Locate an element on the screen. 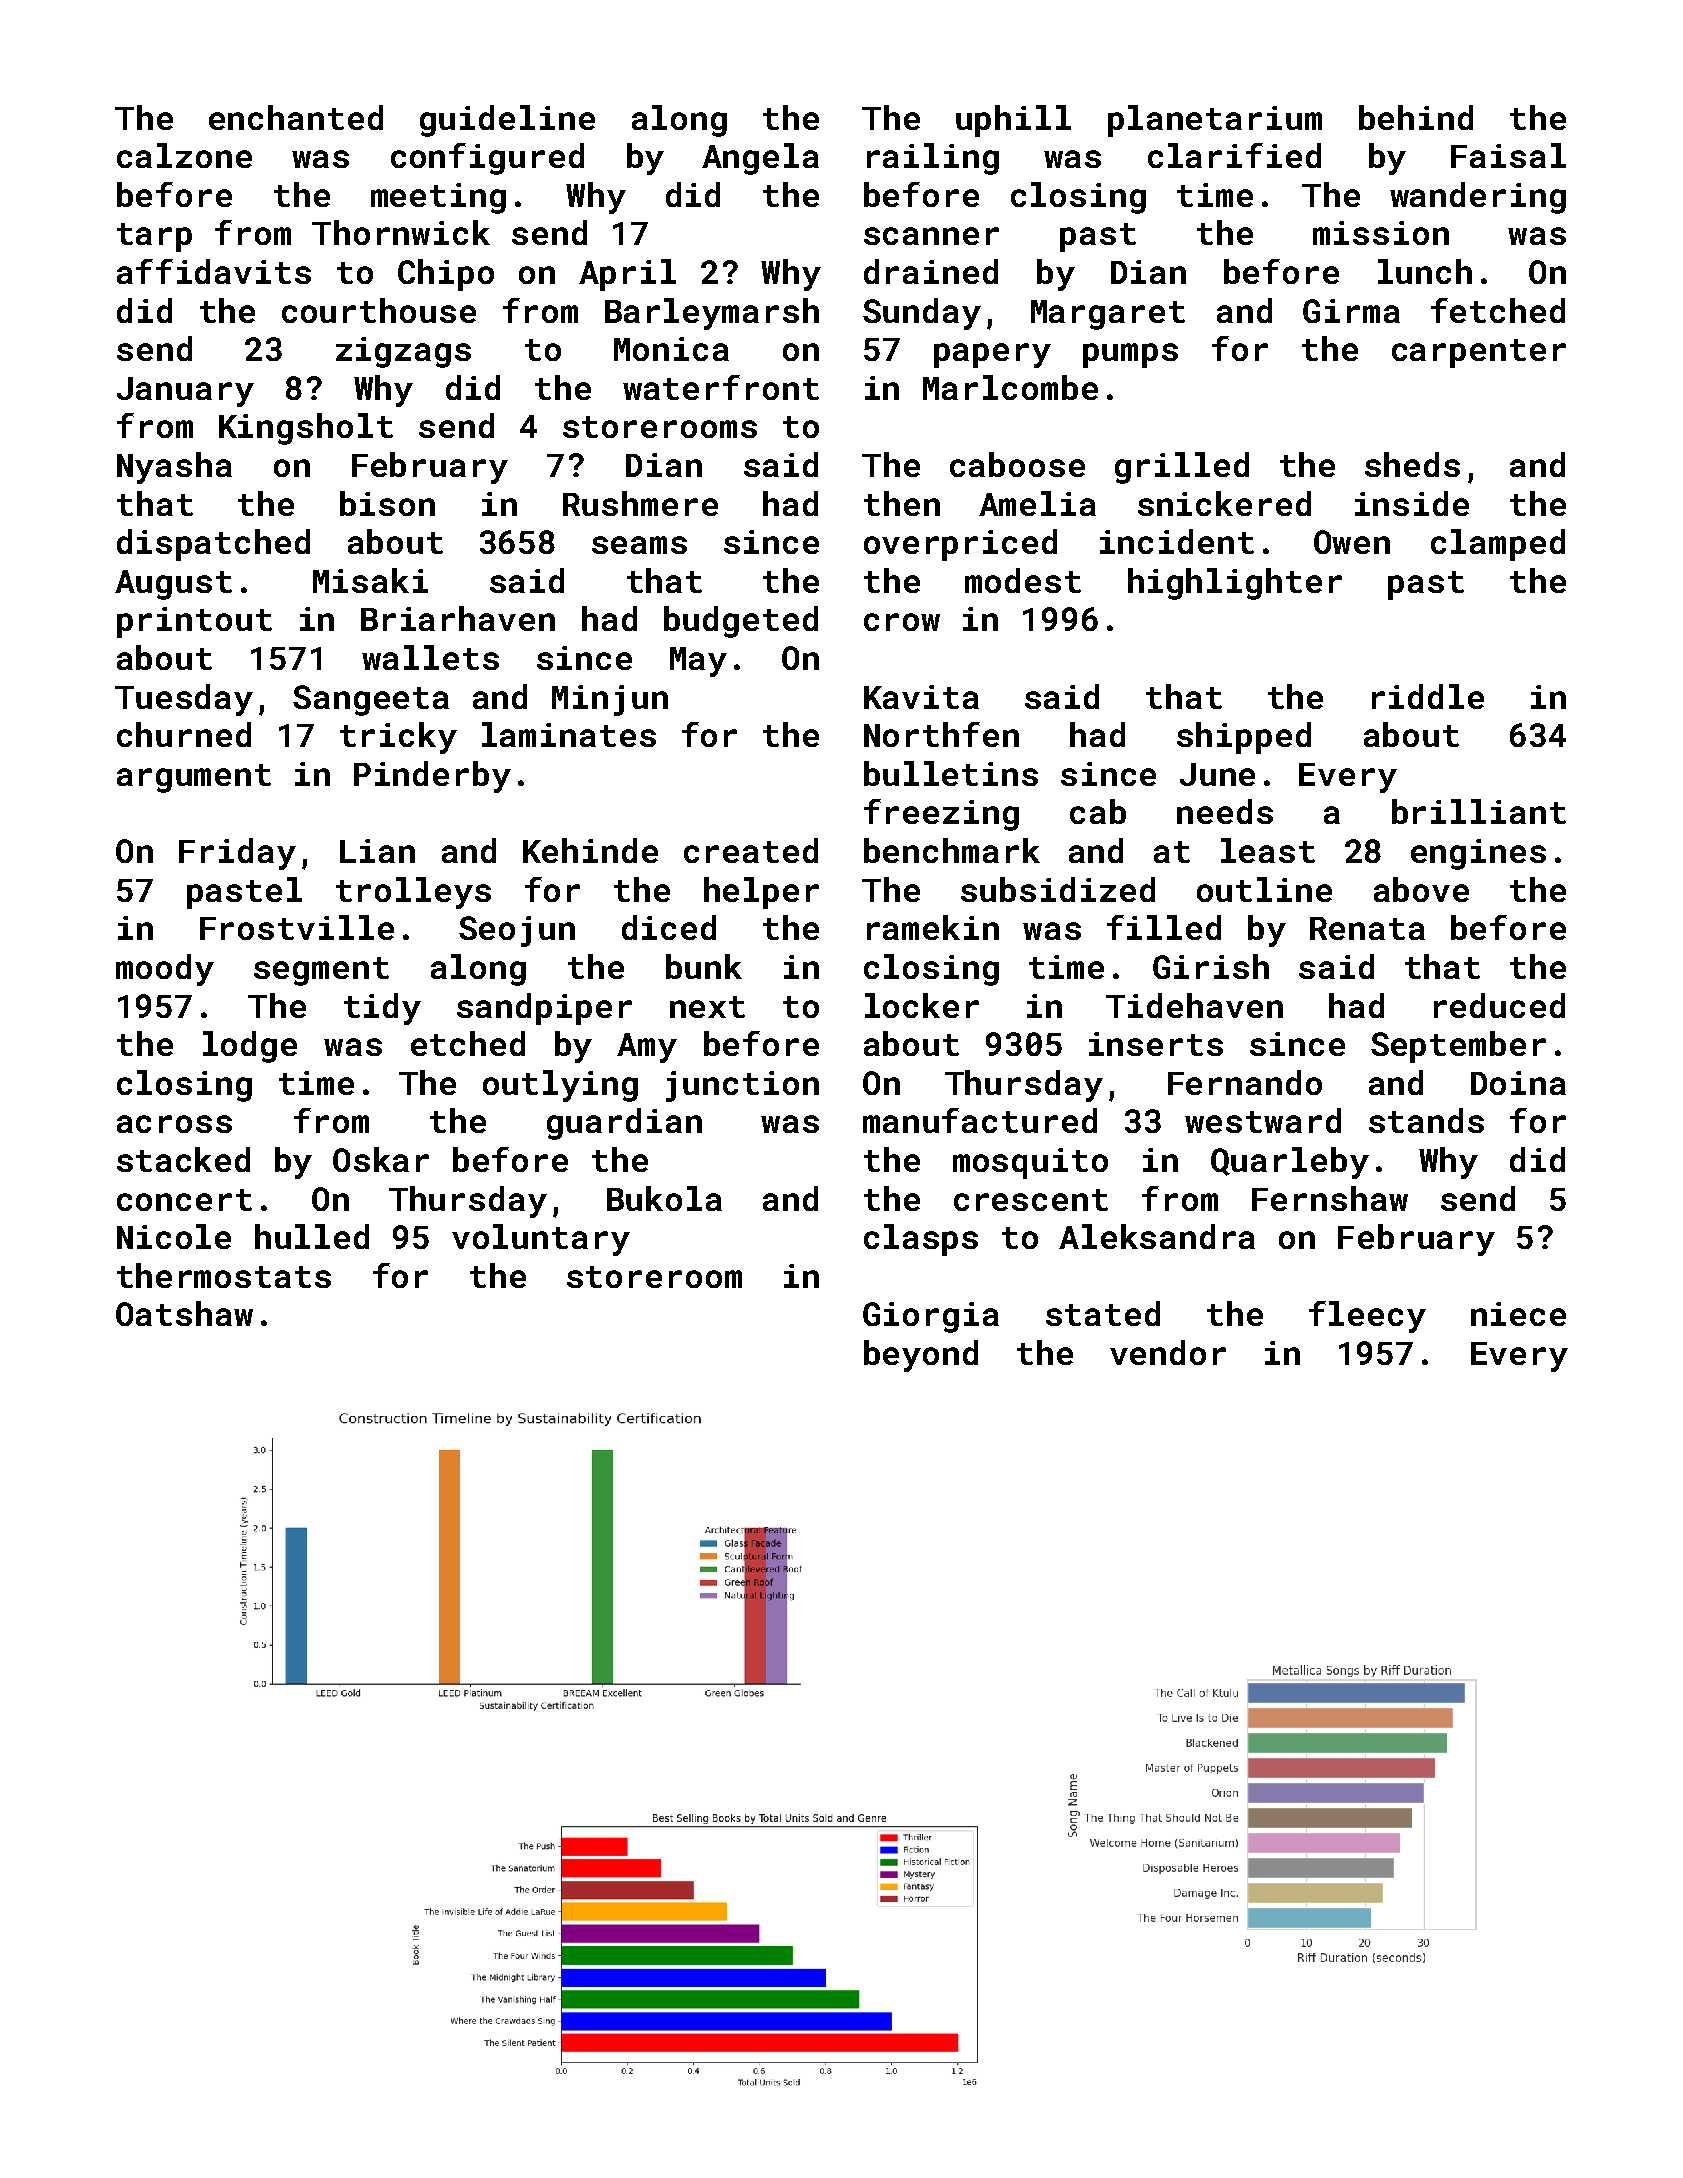  Frostville is located at coordinates (297, 927).
